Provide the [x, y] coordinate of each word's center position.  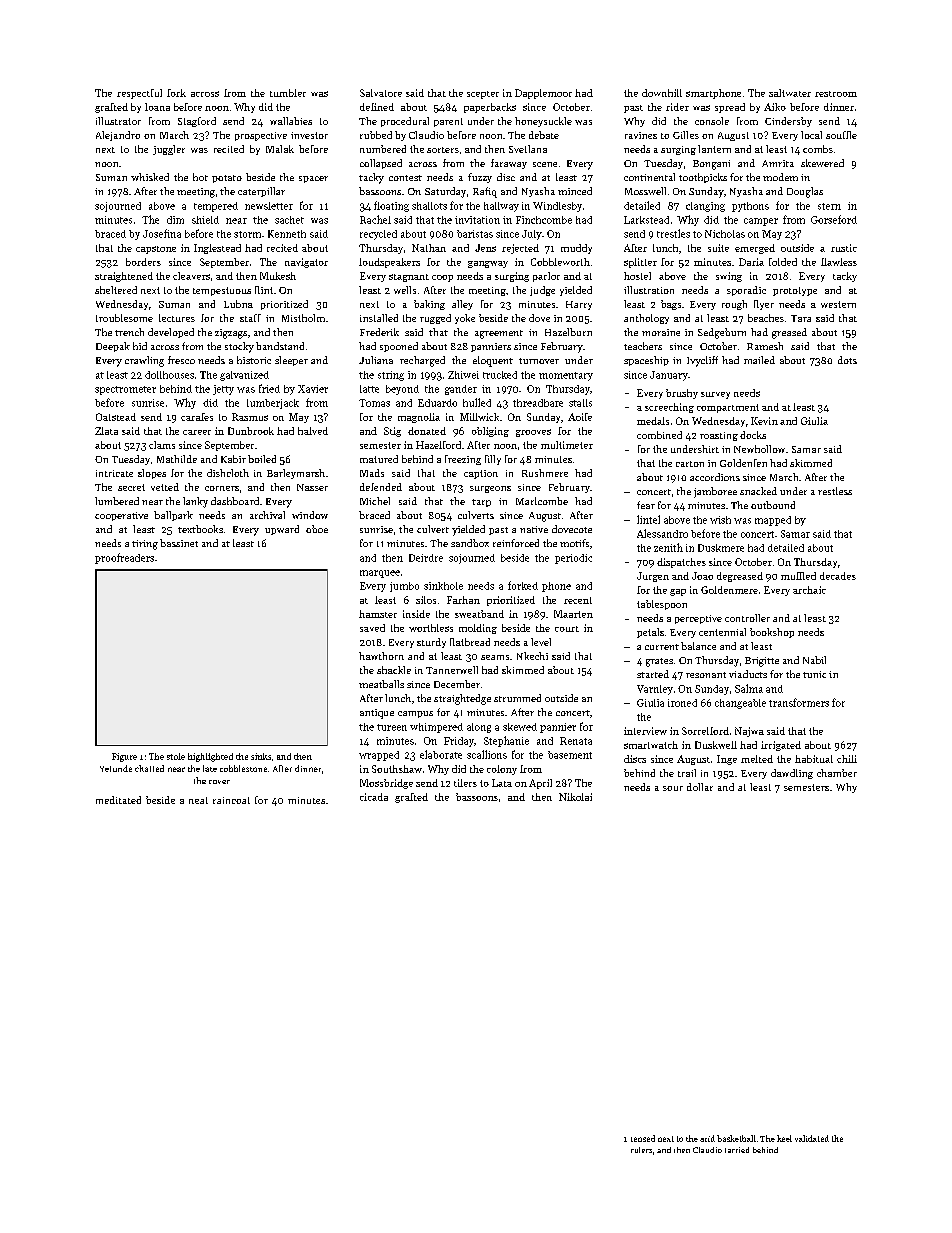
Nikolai [575, 797]
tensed [643, 1138]
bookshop [772, 633]
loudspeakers [389, 263]
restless [835, 491]
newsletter [269, 206]
